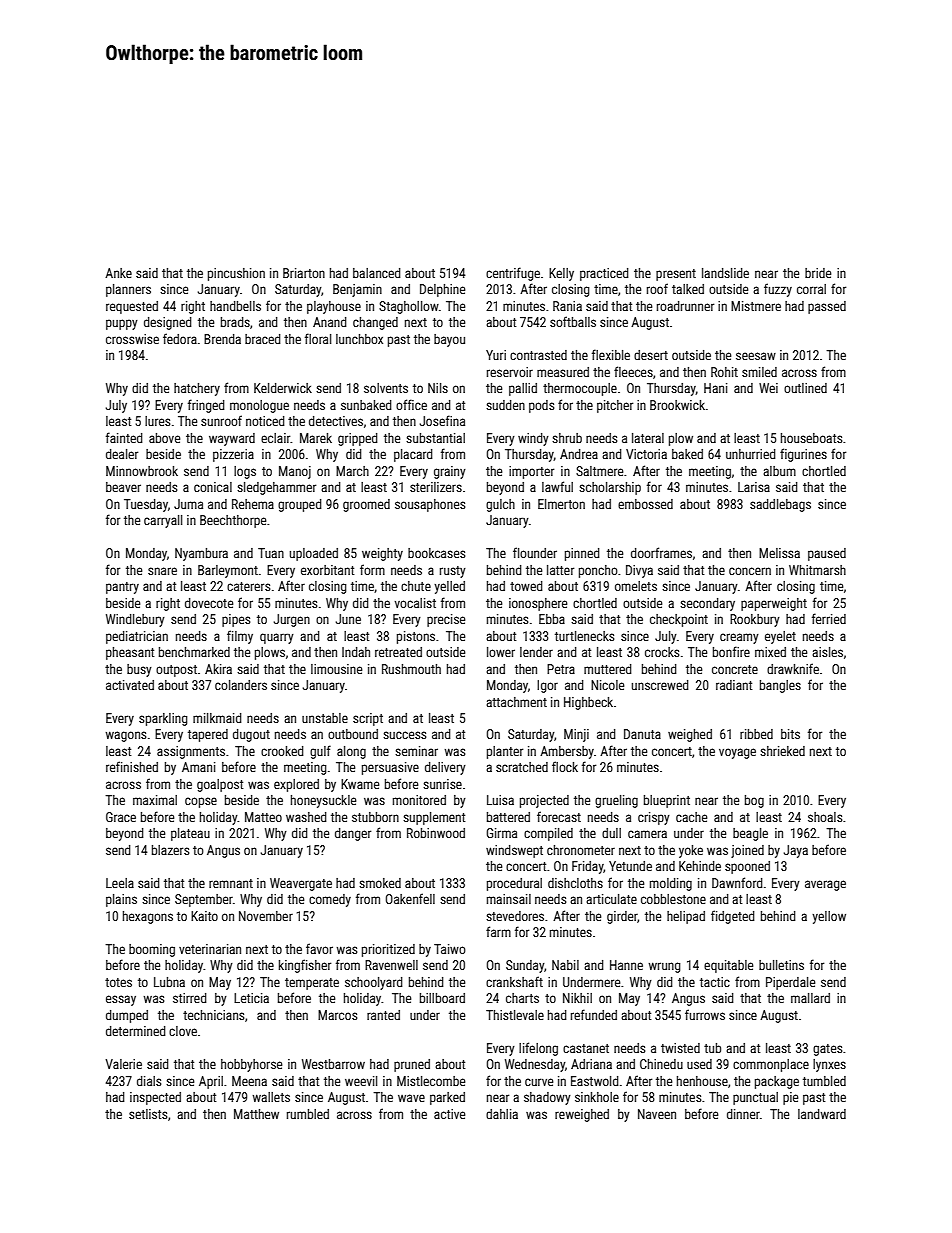 The height and width of the document is (1233, 952). I want to click on Weavergate, so click(301, 884).
